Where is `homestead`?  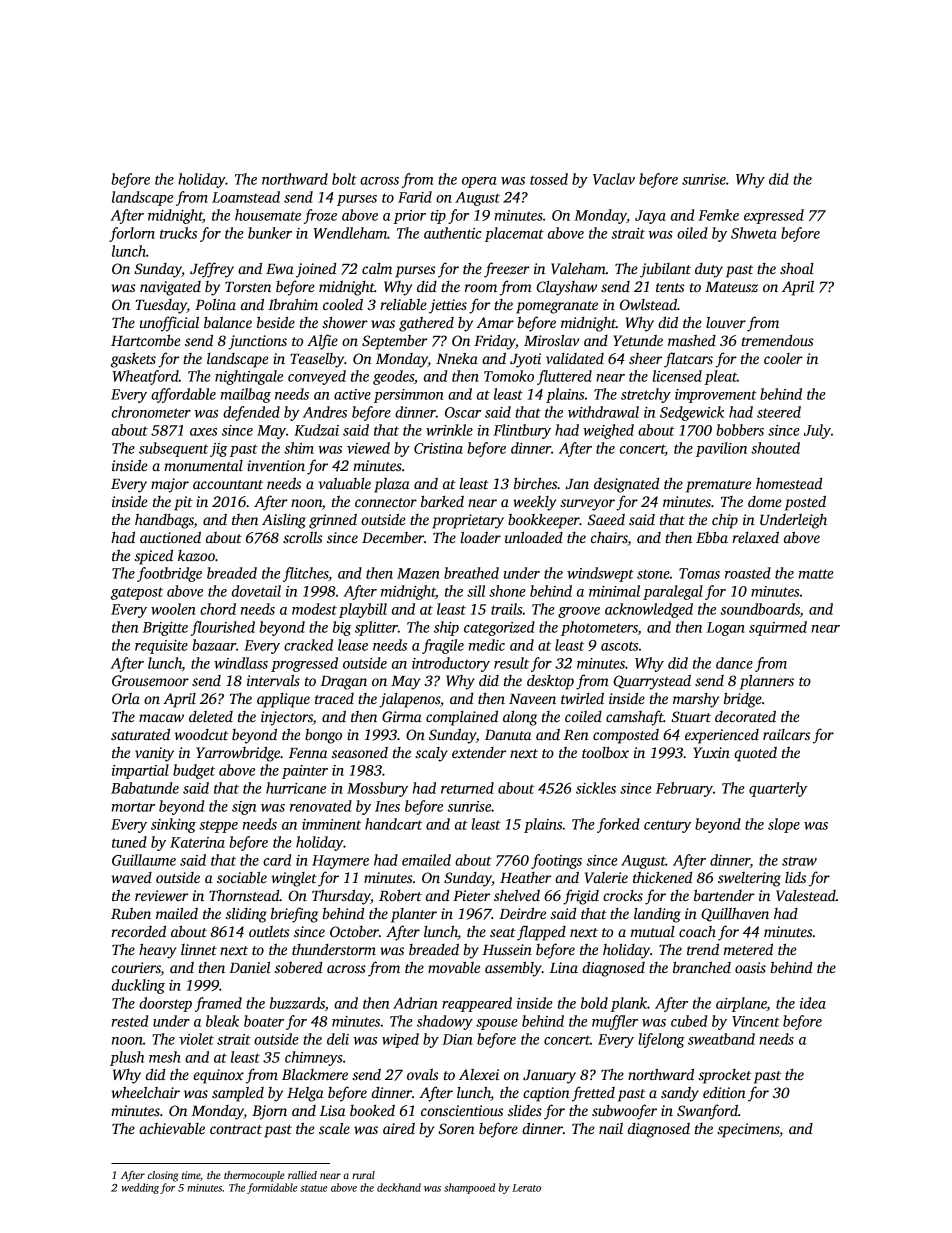
homestead is located at coordinates (789, 483).
